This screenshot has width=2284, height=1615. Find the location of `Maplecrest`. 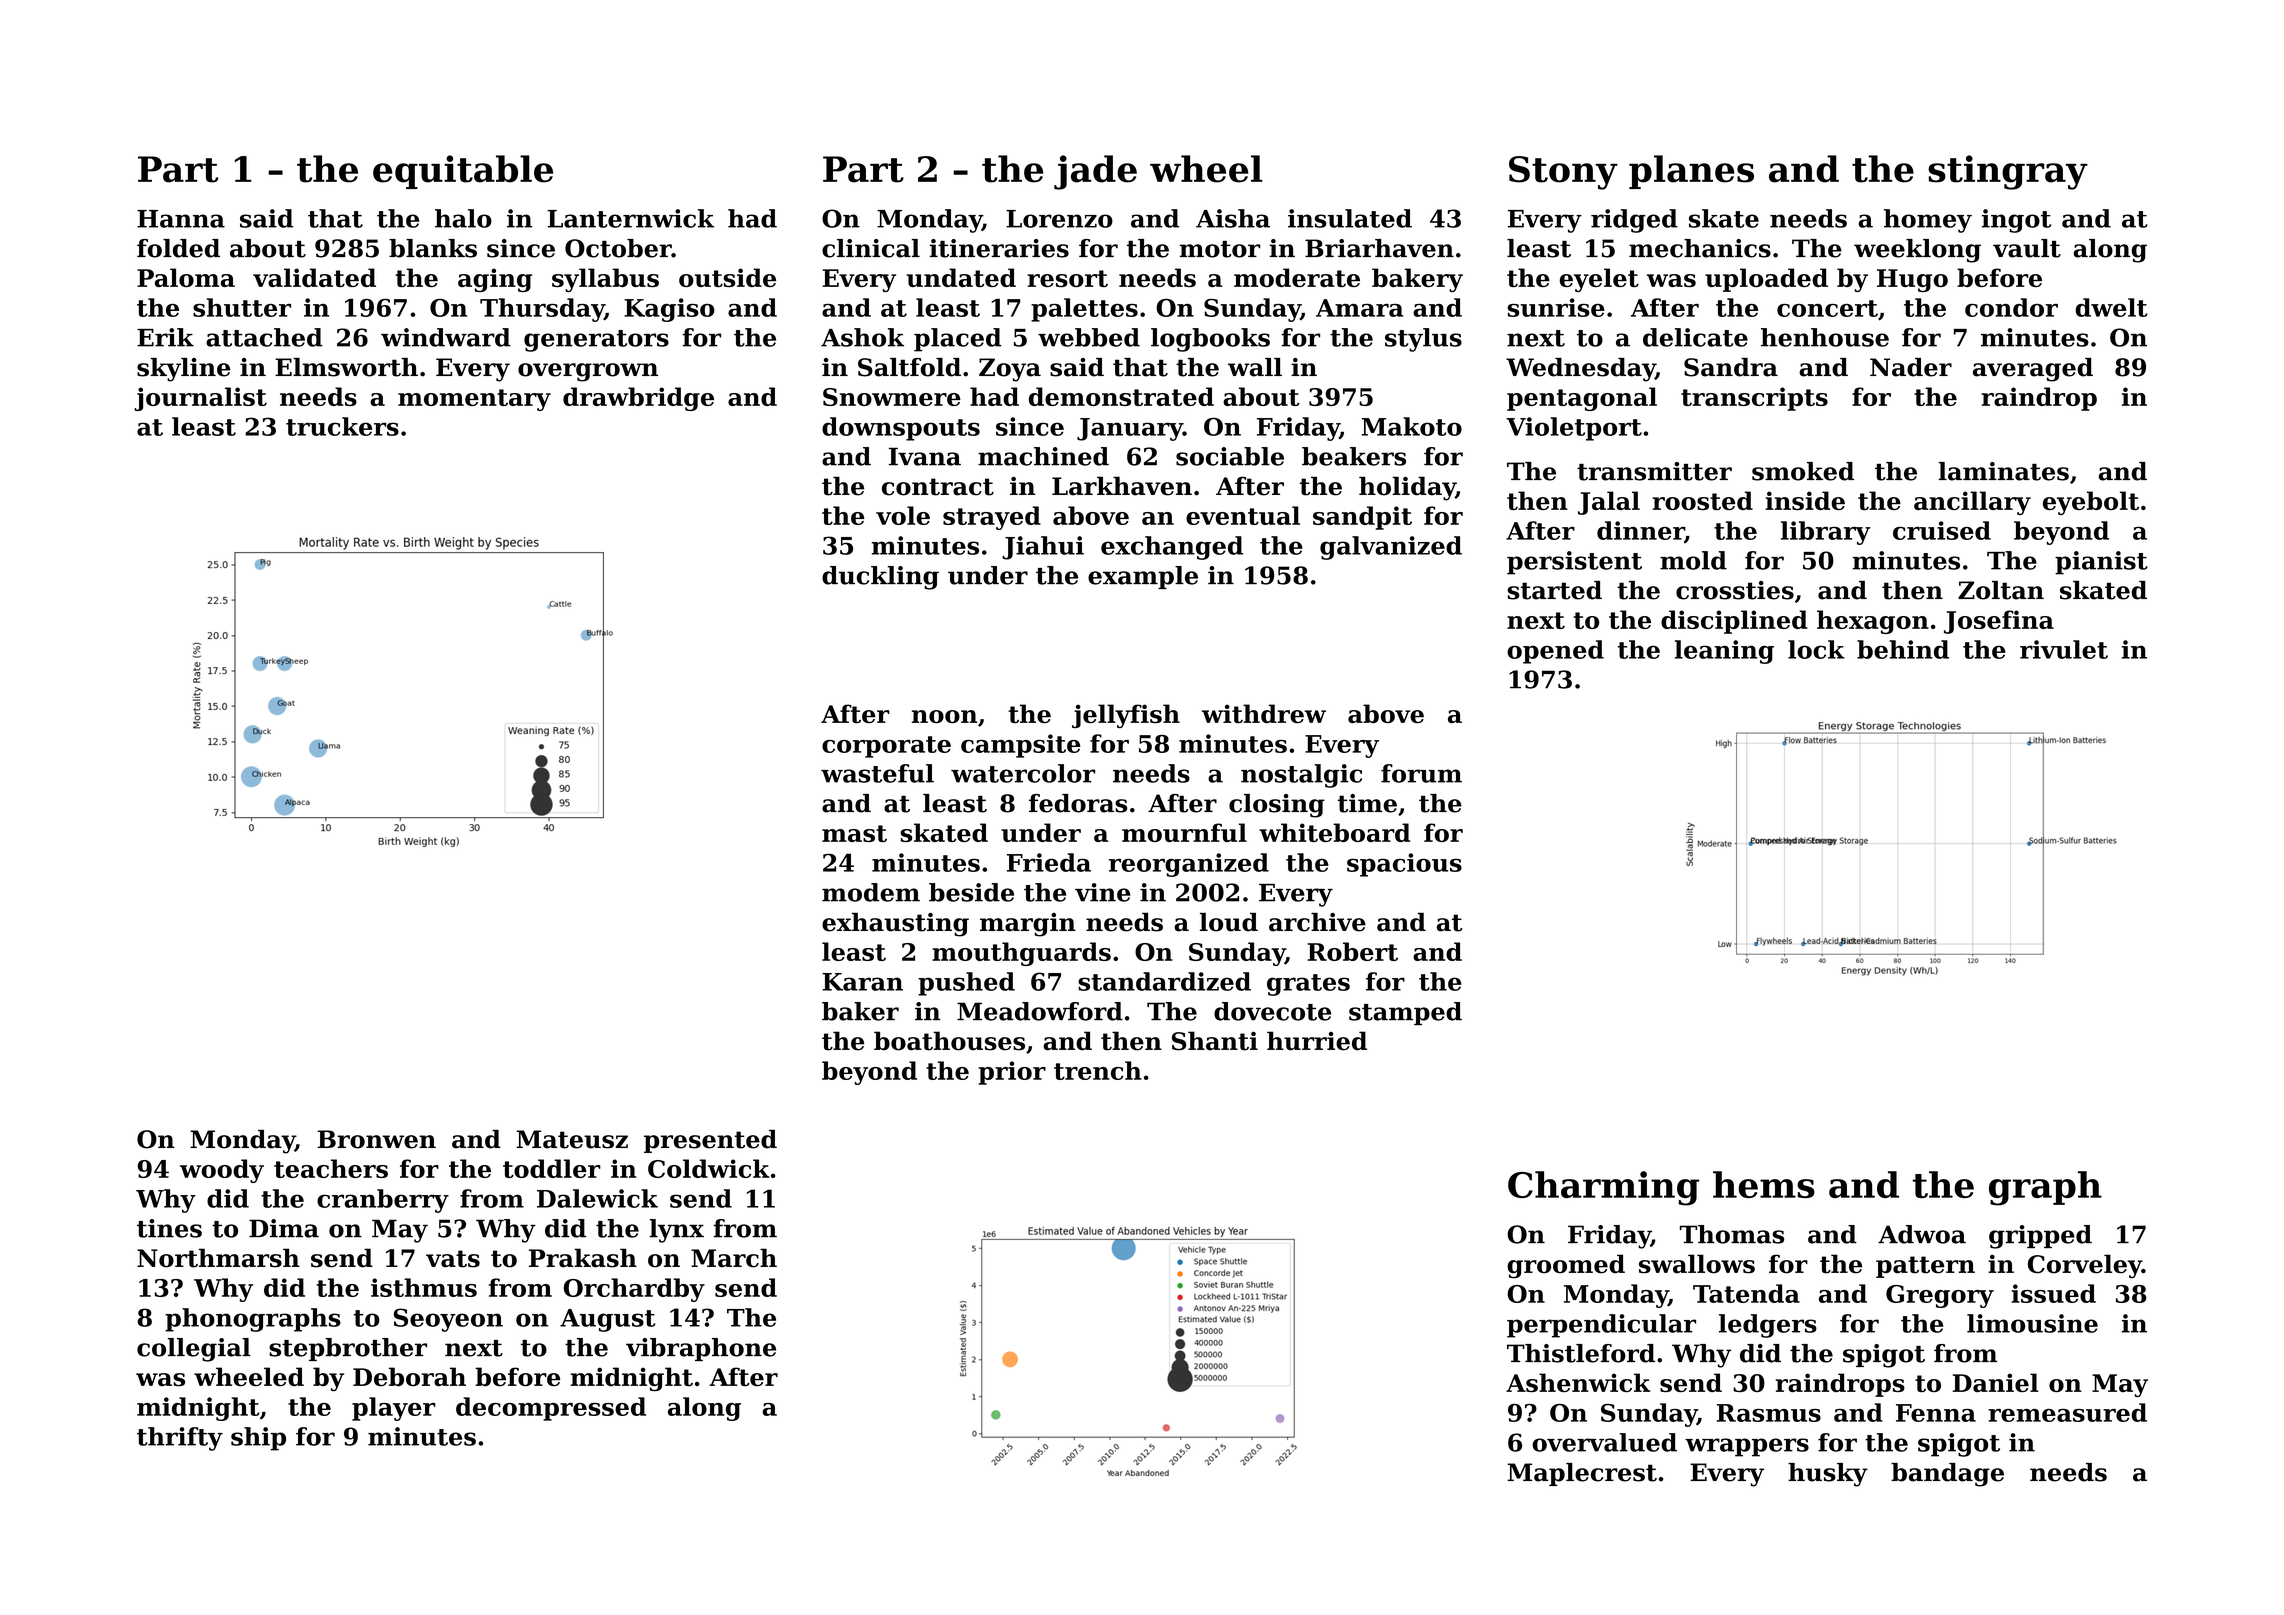

Maplecrest is located at coordinates (1582, 1474).
